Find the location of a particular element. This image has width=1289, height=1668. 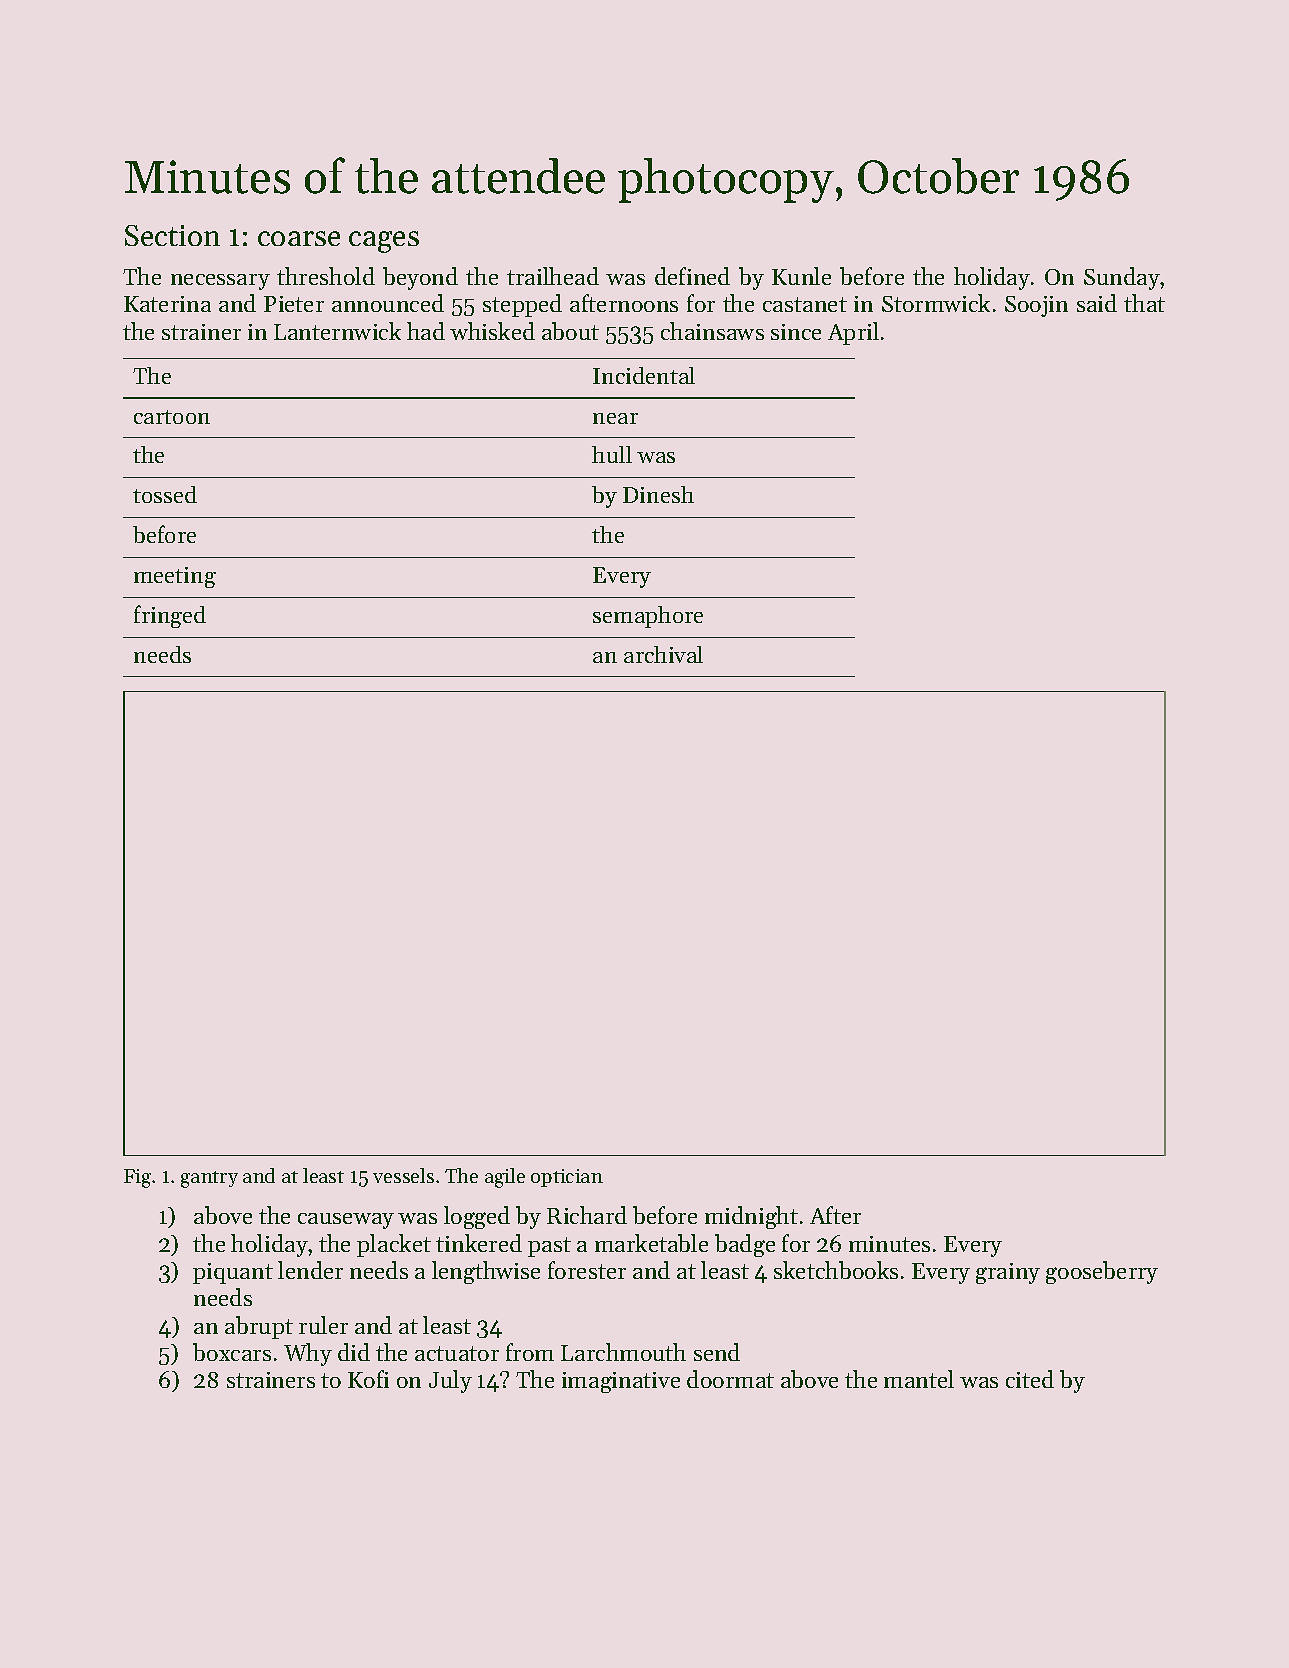

cited is located at coordinates (1030, 1379).
